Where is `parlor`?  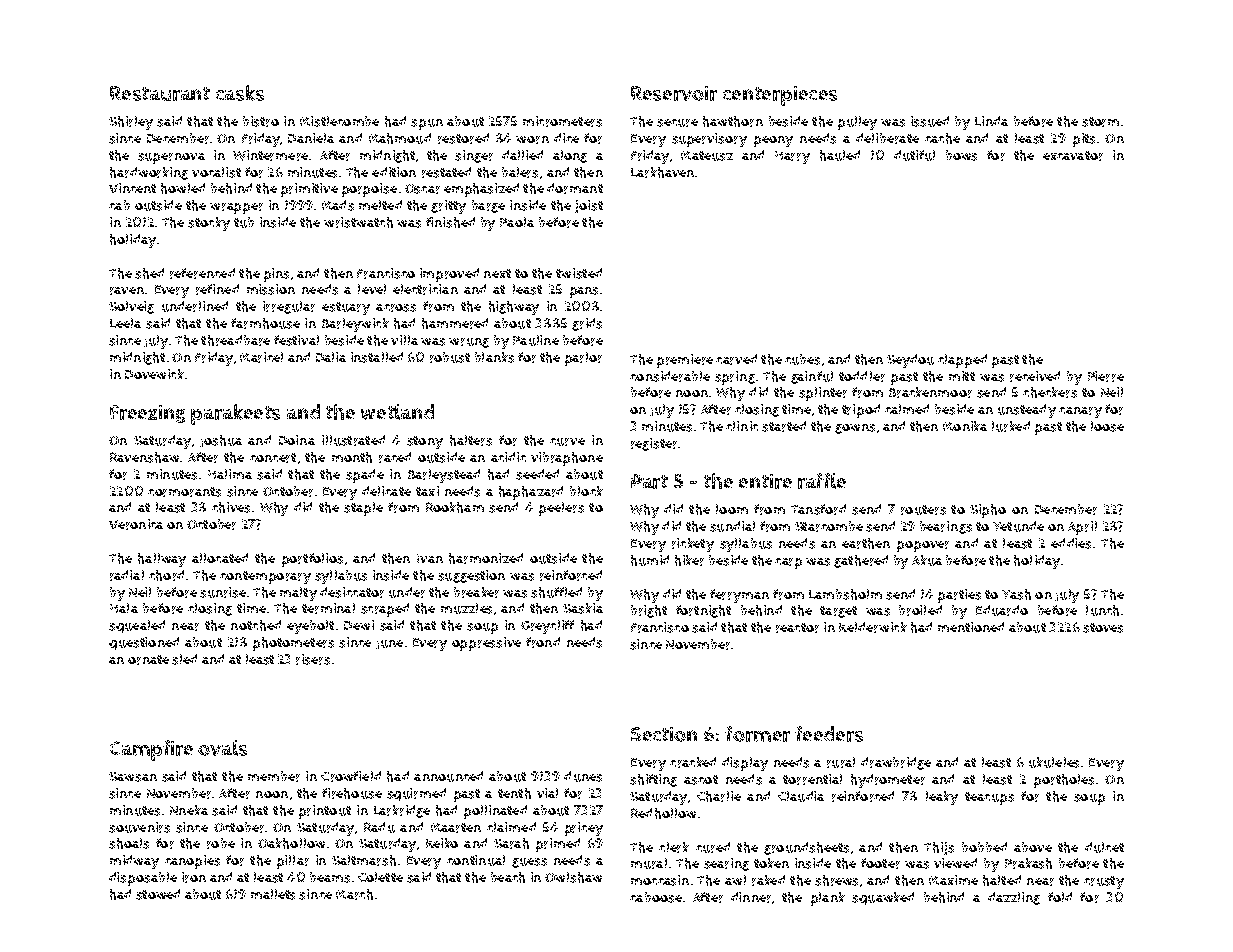
parlor is located at coordinates (583, 359).
